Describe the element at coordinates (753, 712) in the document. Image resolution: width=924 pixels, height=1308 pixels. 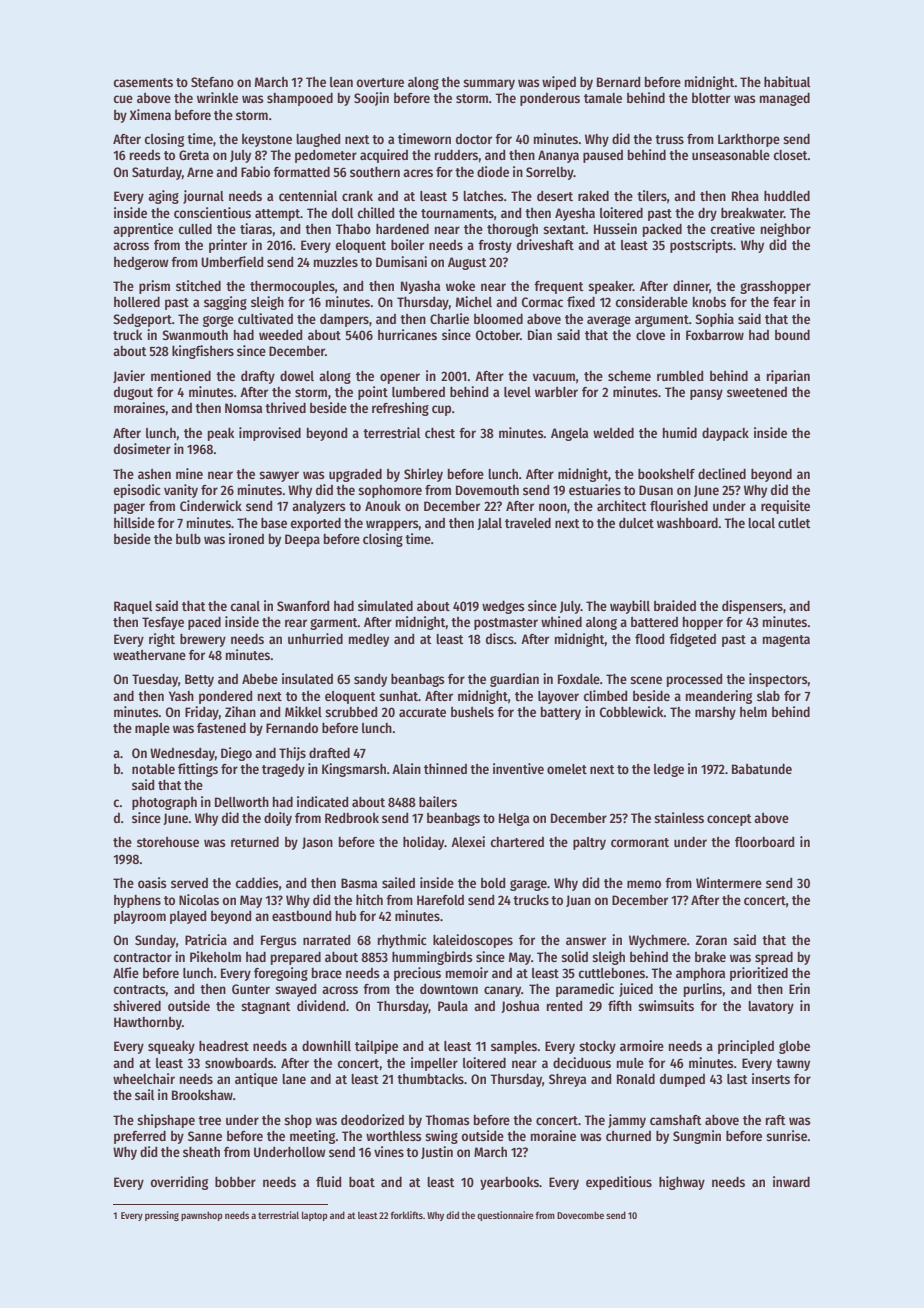
I see `helm` at that location.
